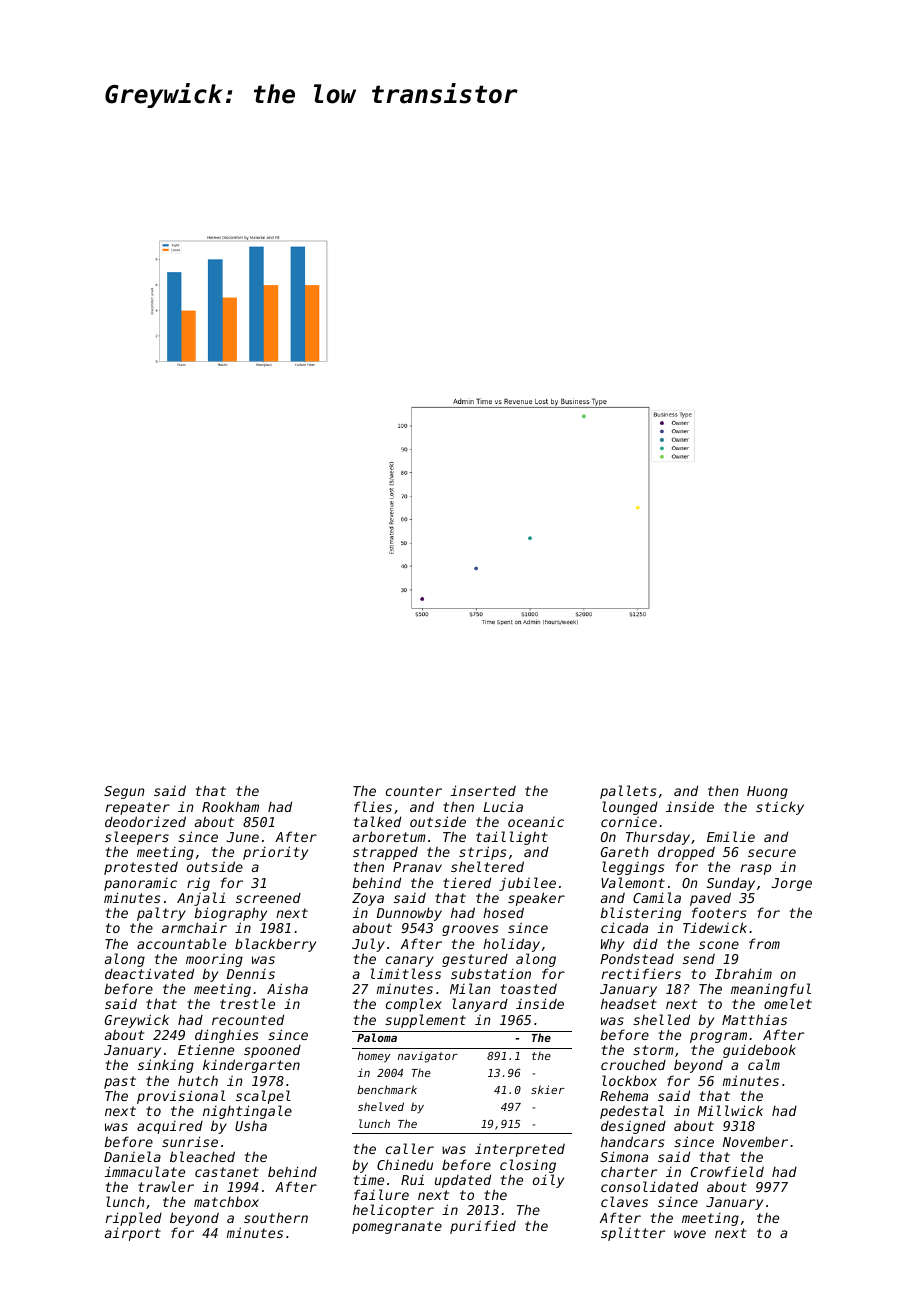  Describe the element at coordinates (480, 1005) in the document. I see `lanyard` at that location.
